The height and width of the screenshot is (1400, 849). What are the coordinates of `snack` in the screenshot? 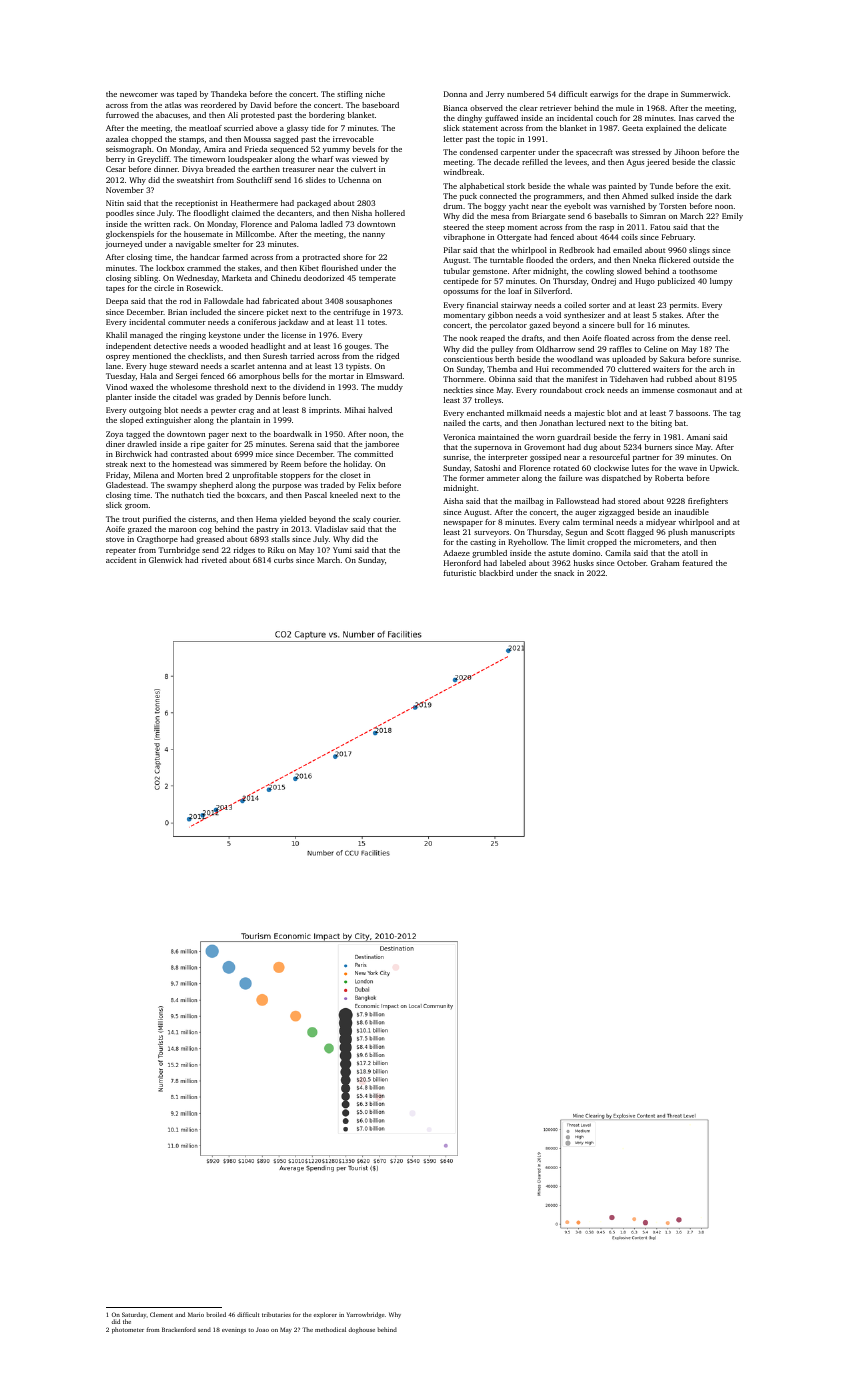 It's located at (564, 573).
